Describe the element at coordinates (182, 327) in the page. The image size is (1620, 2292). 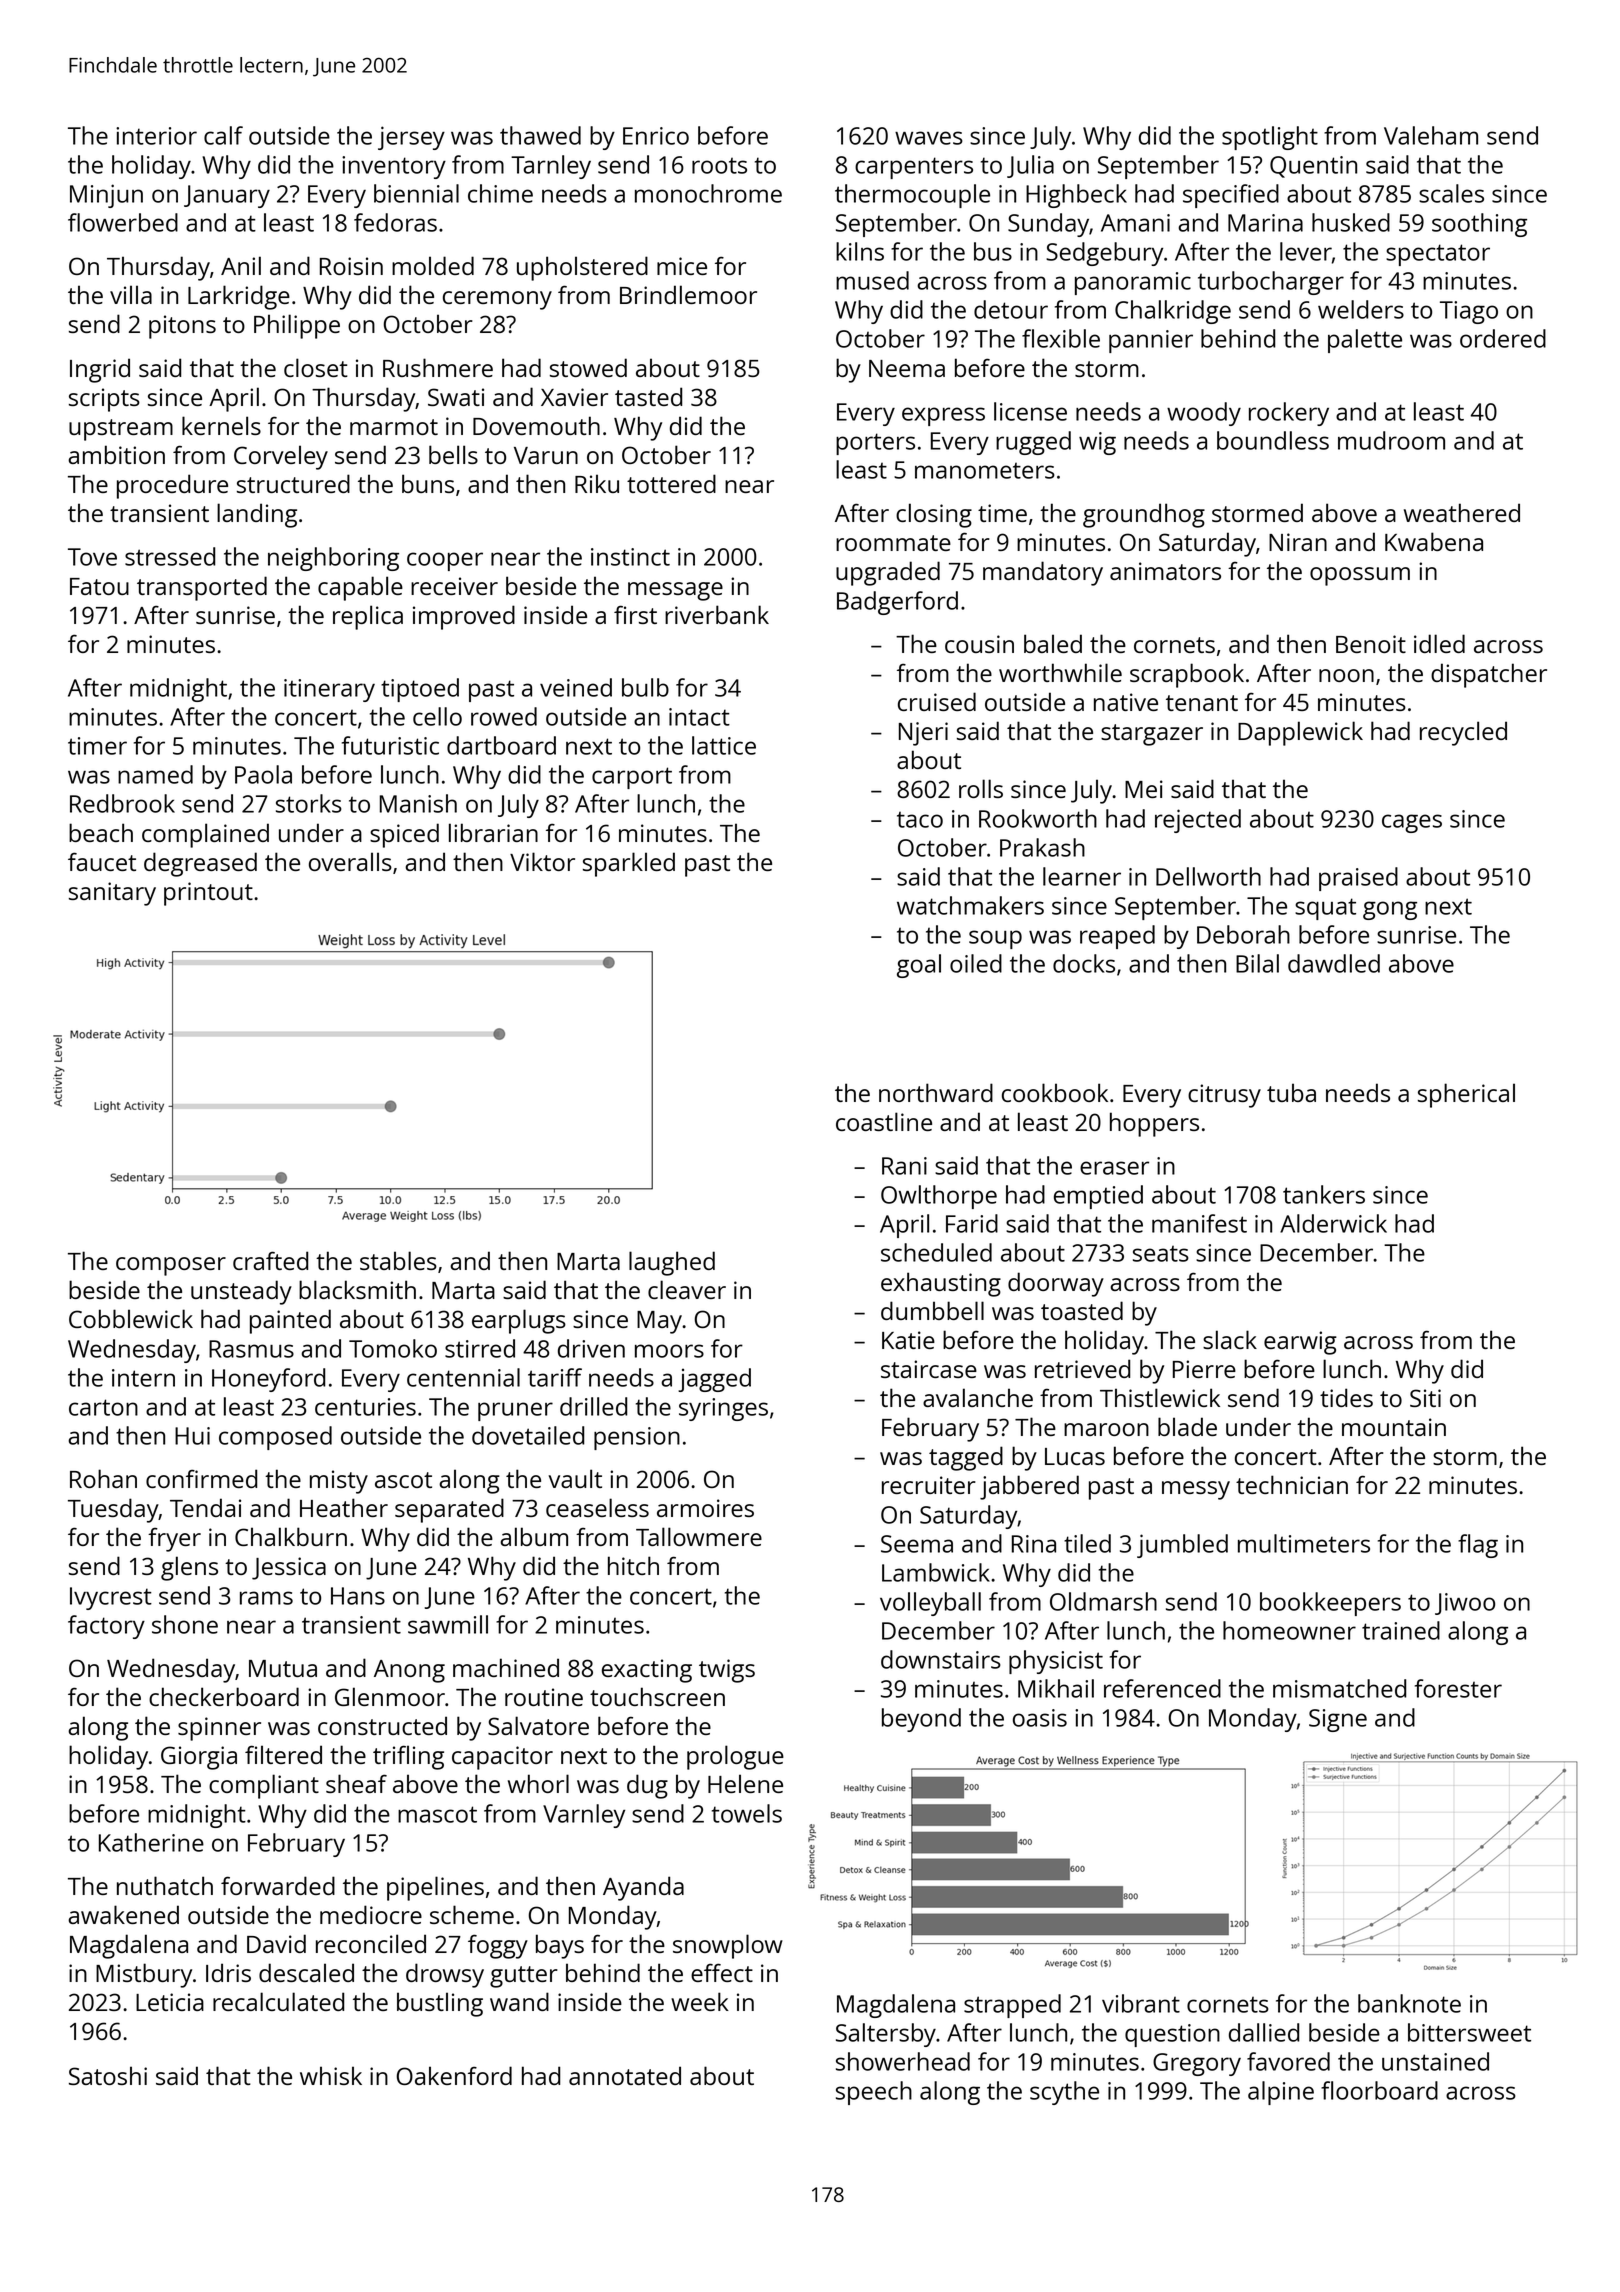
I see `pitons` at that location.
